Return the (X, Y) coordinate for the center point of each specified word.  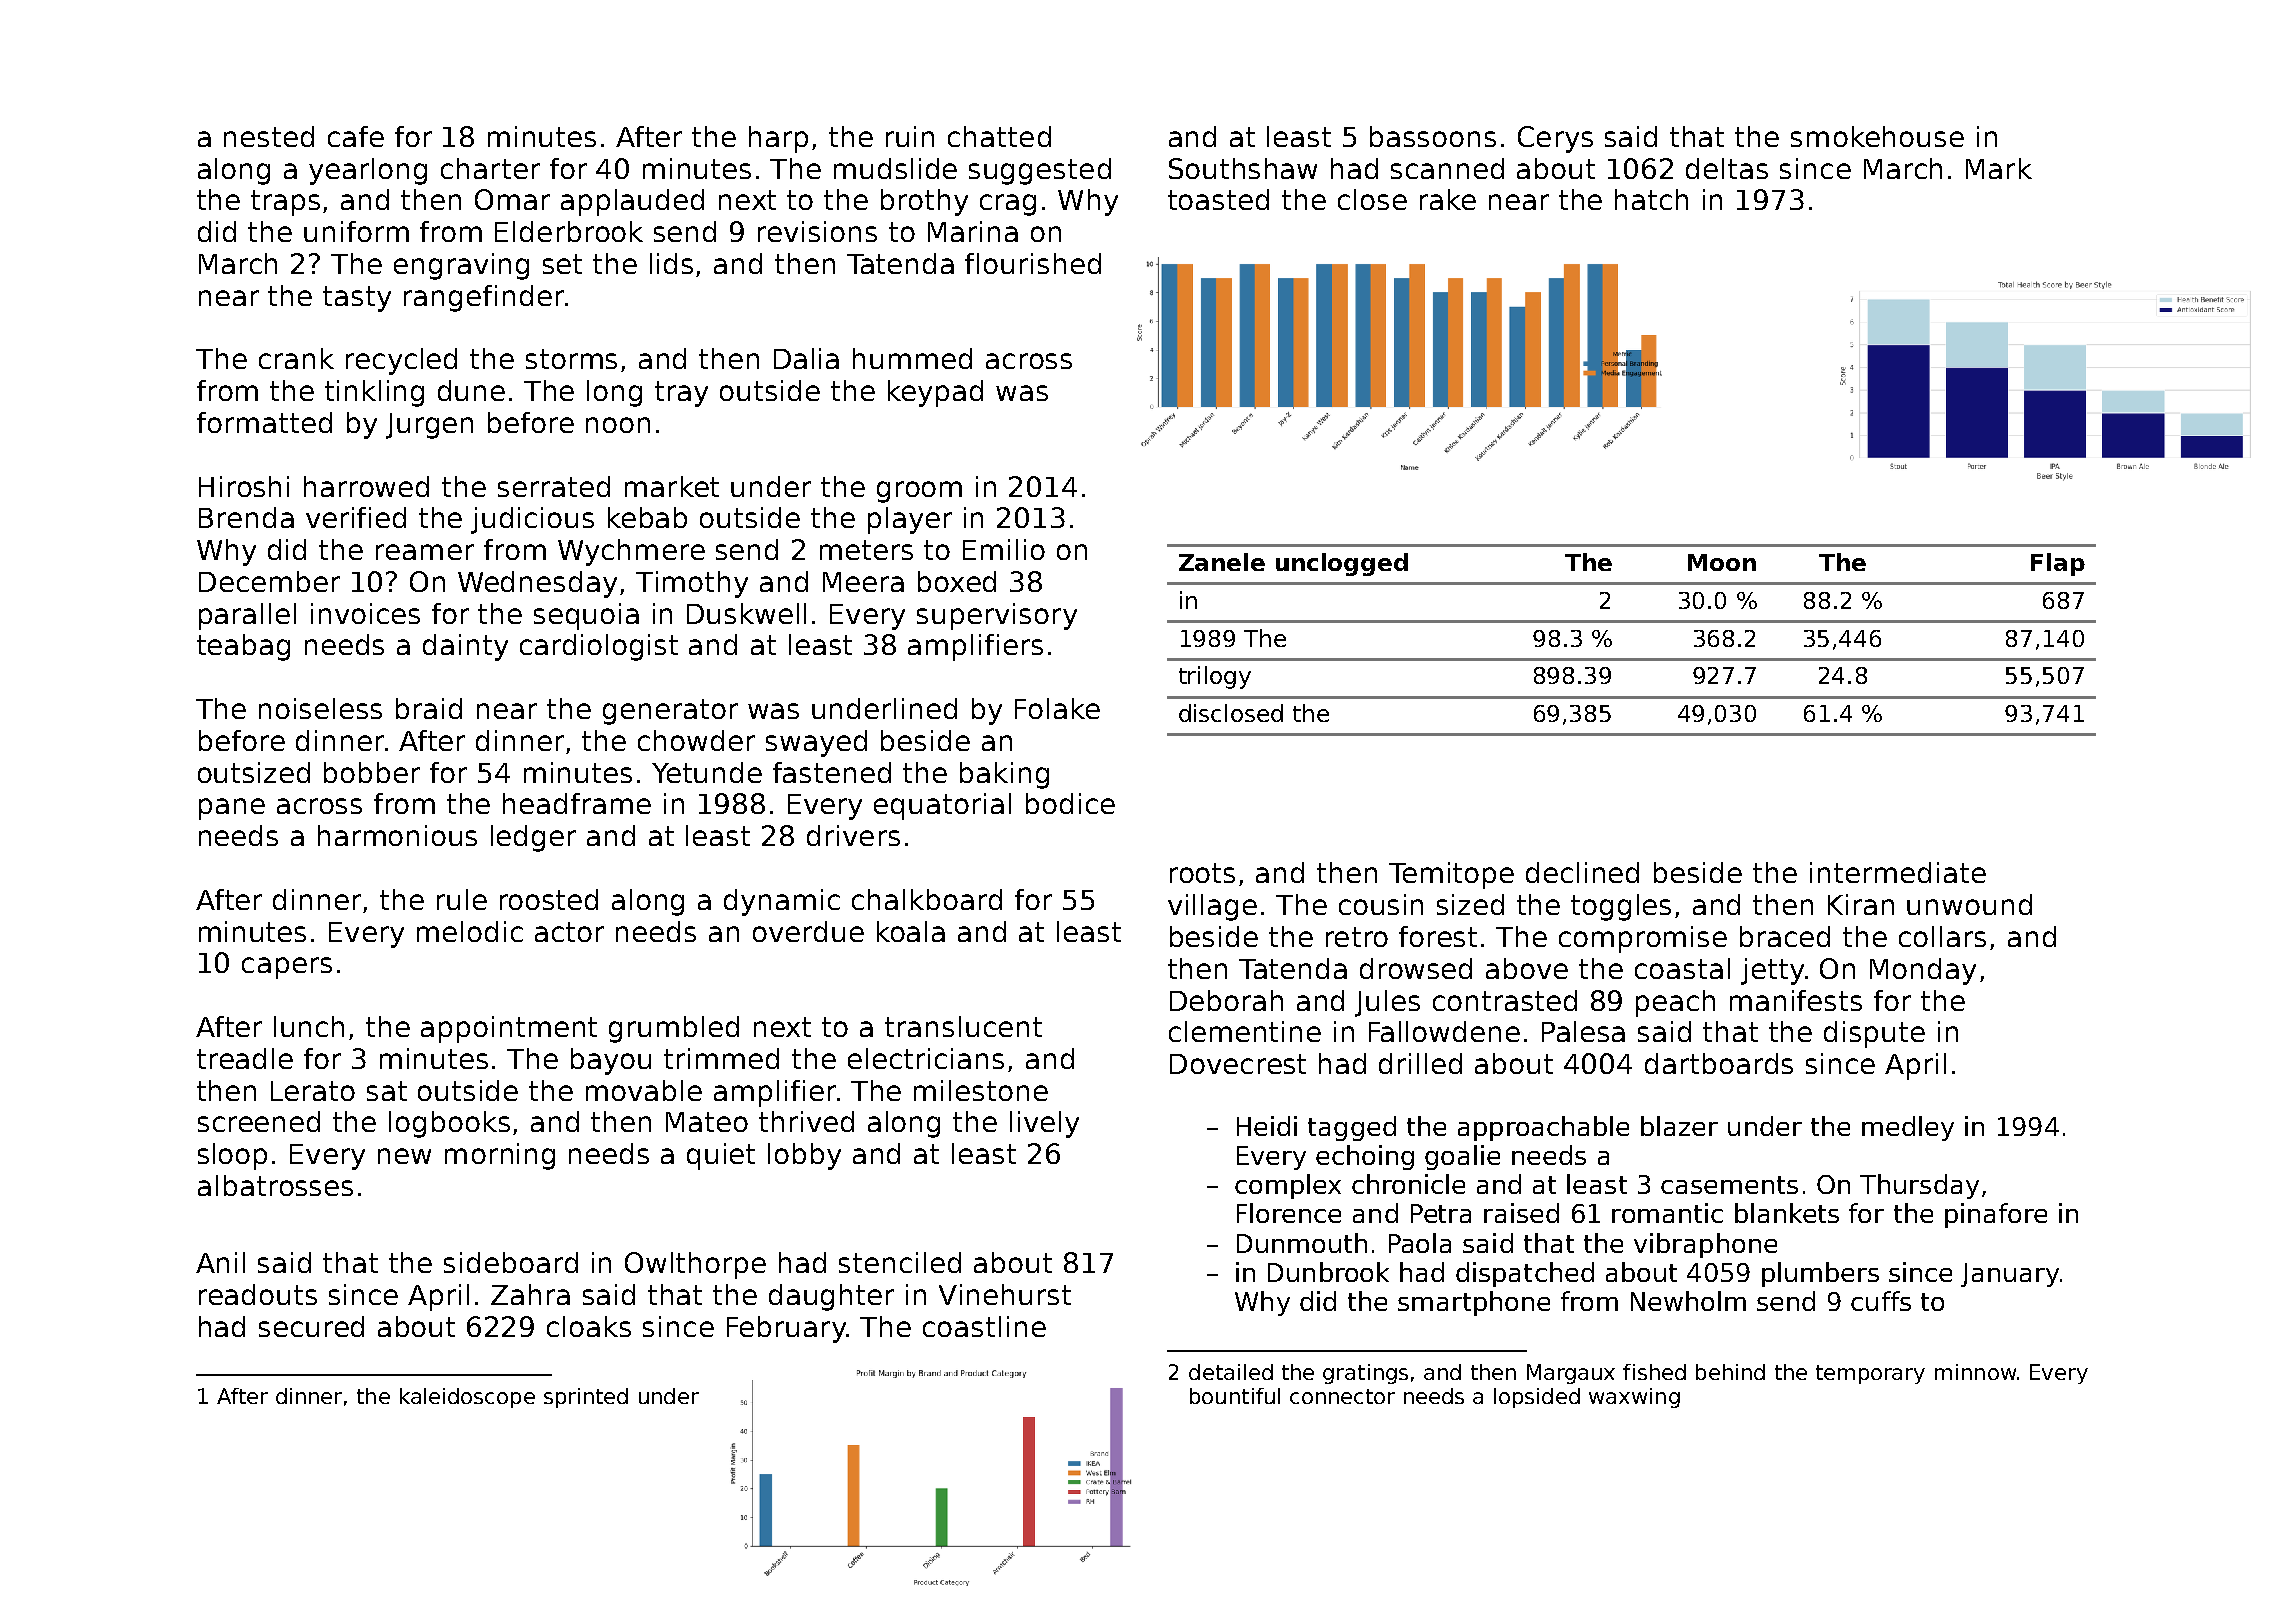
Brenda (246, 517)
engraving (461, 266)
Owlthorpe (695, 1265)
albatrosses (275, 1185)
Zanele (1222, 562)
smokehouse (1877, 136)
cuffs (1881, 1301)
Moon (1722, 562)
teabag (243, 647)
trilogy (1215, 677)
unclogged (1342, 564)
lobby (804, 1156)
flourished (1033, 263)
